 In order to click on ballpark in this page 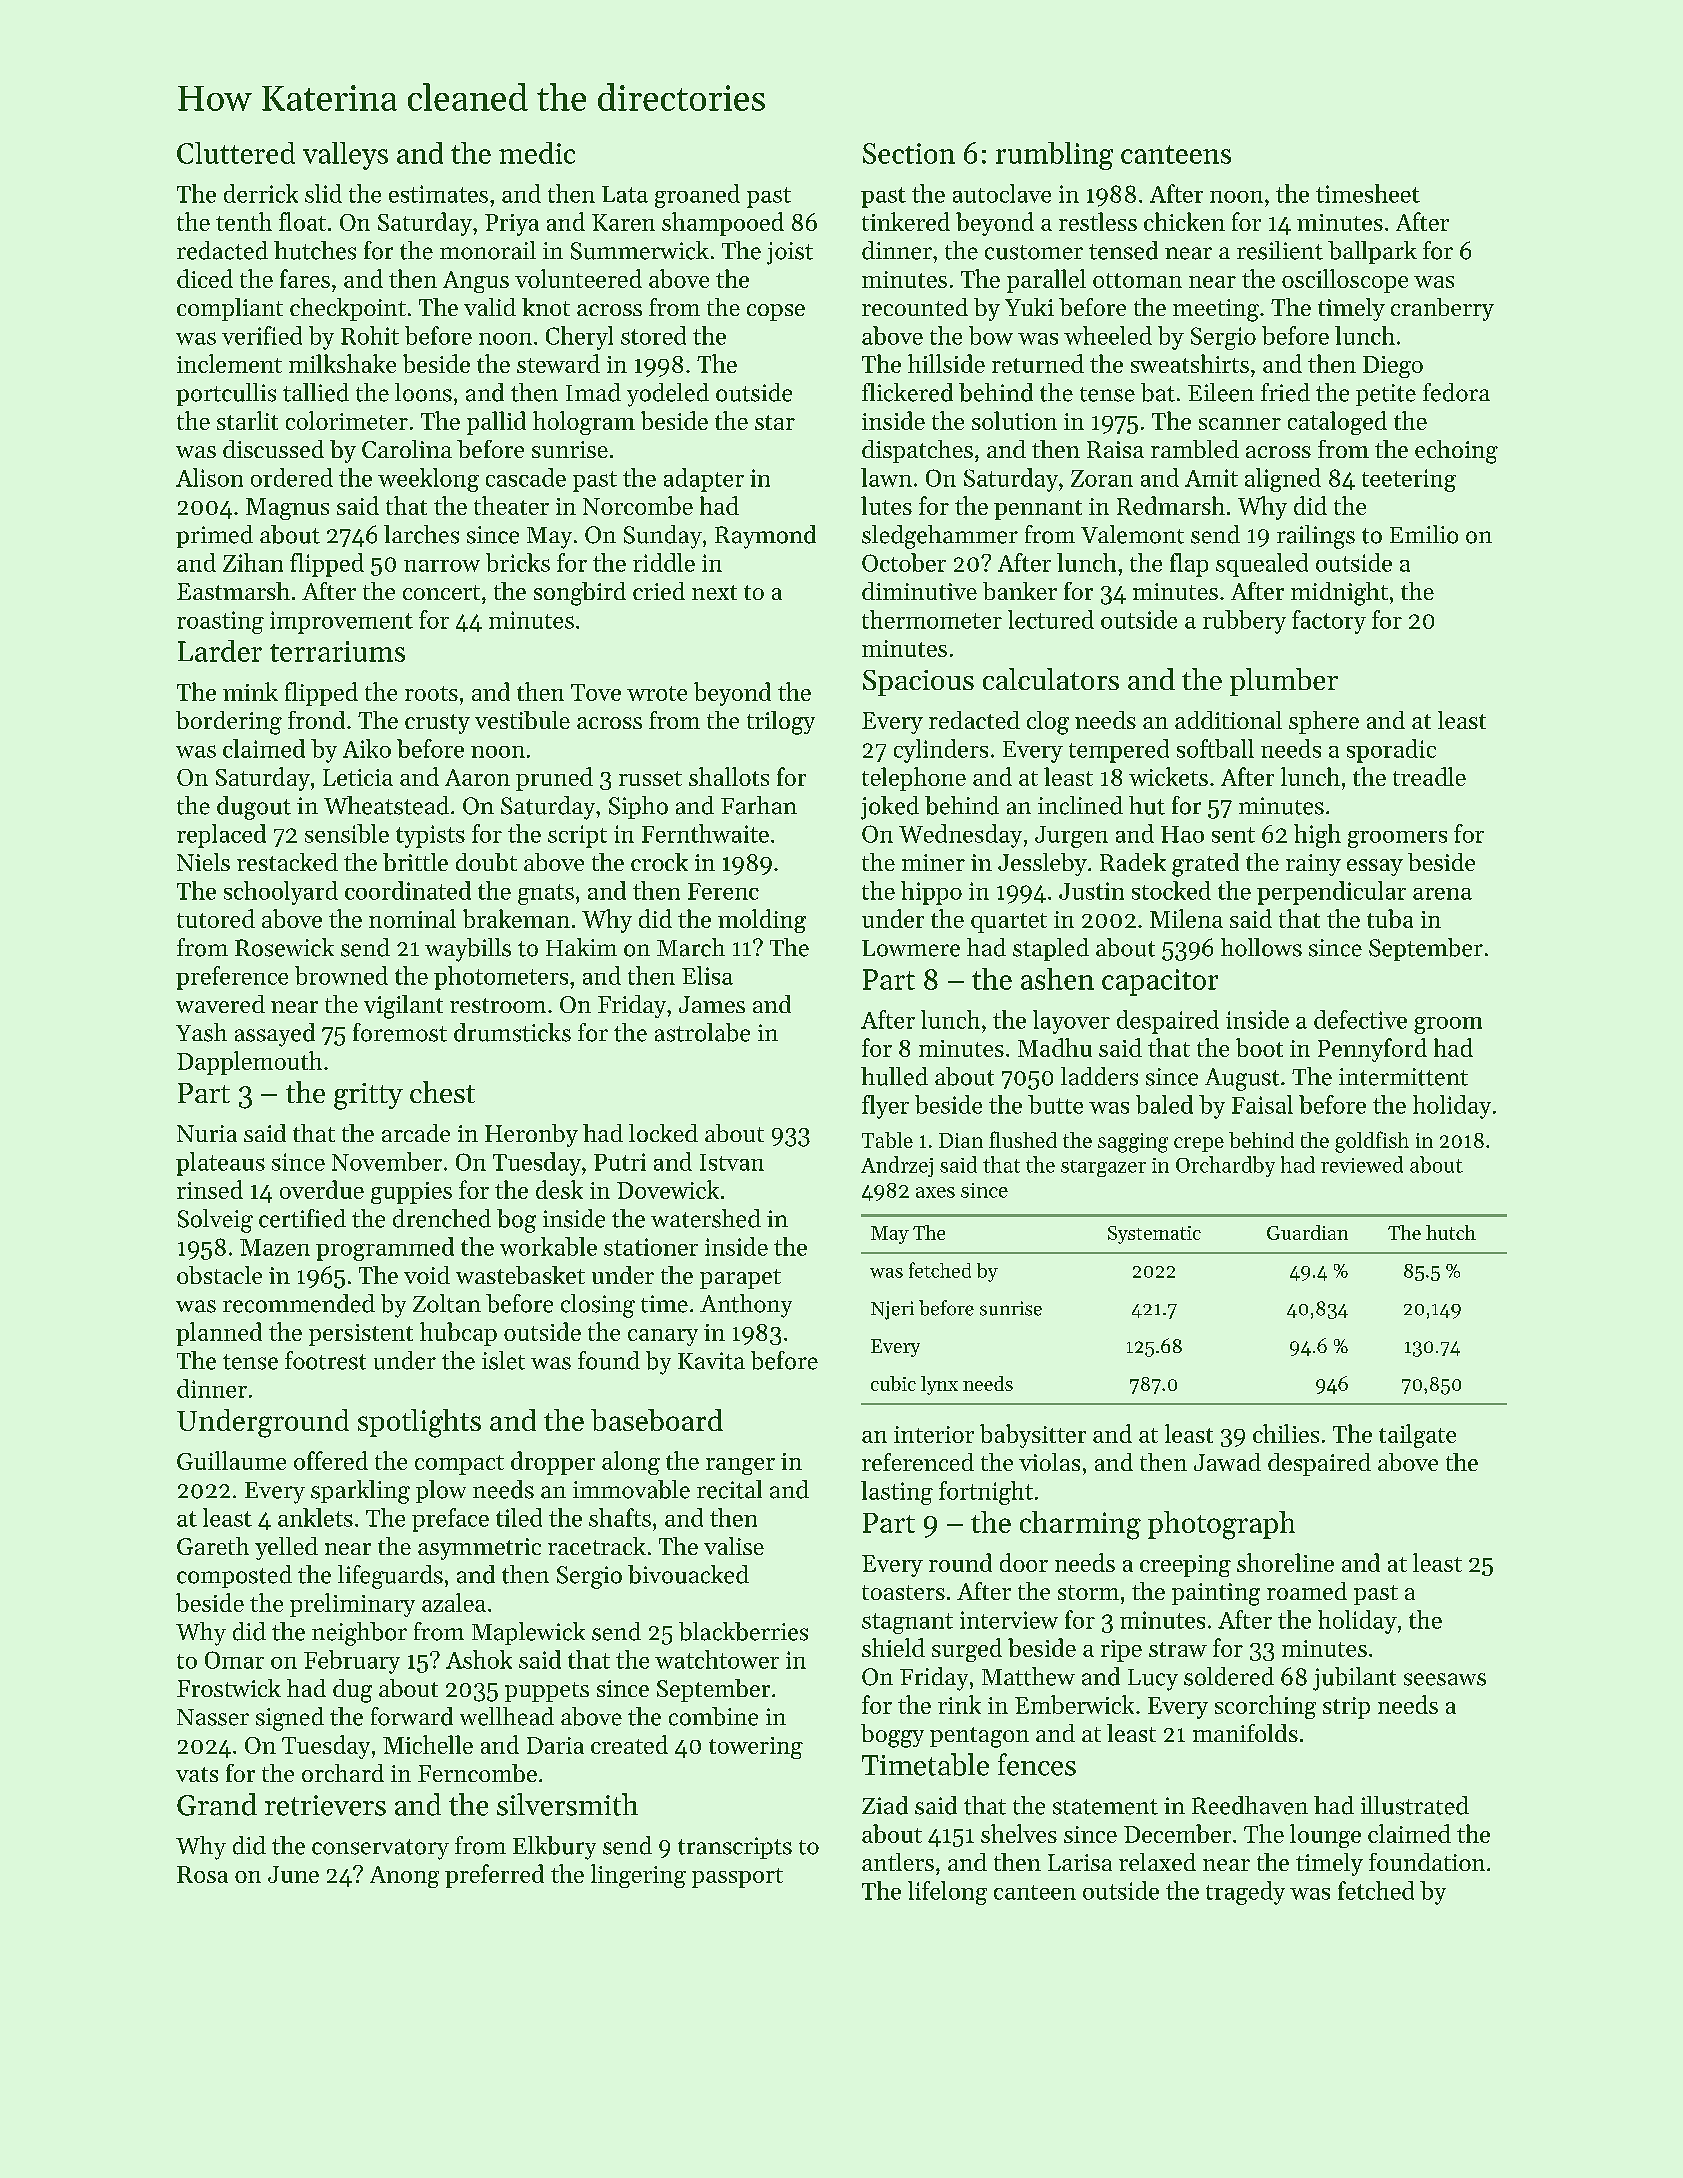, I will do `click(1372, 252)`.
